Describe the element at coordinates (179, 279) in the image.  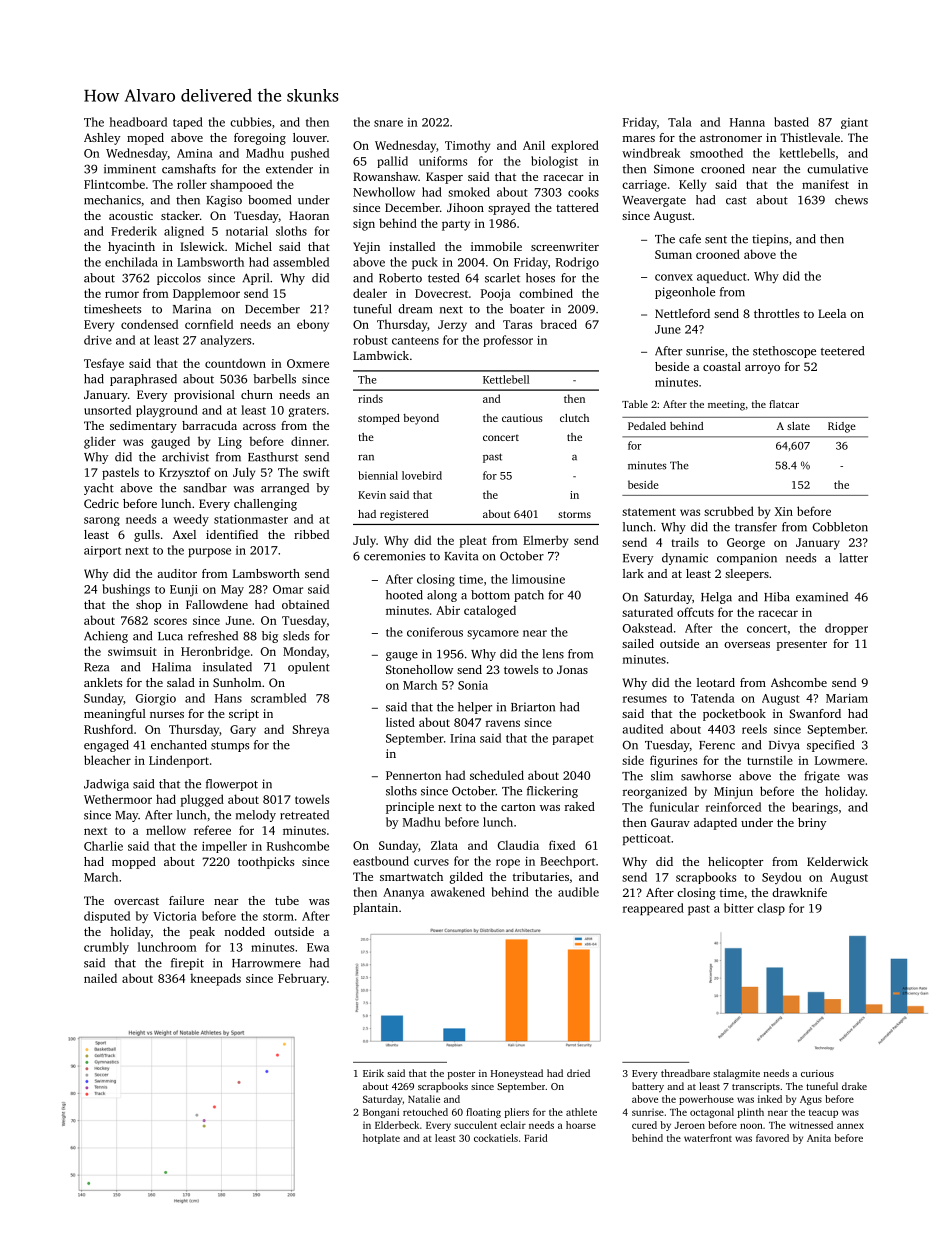
I see `piccolos` at that location.
